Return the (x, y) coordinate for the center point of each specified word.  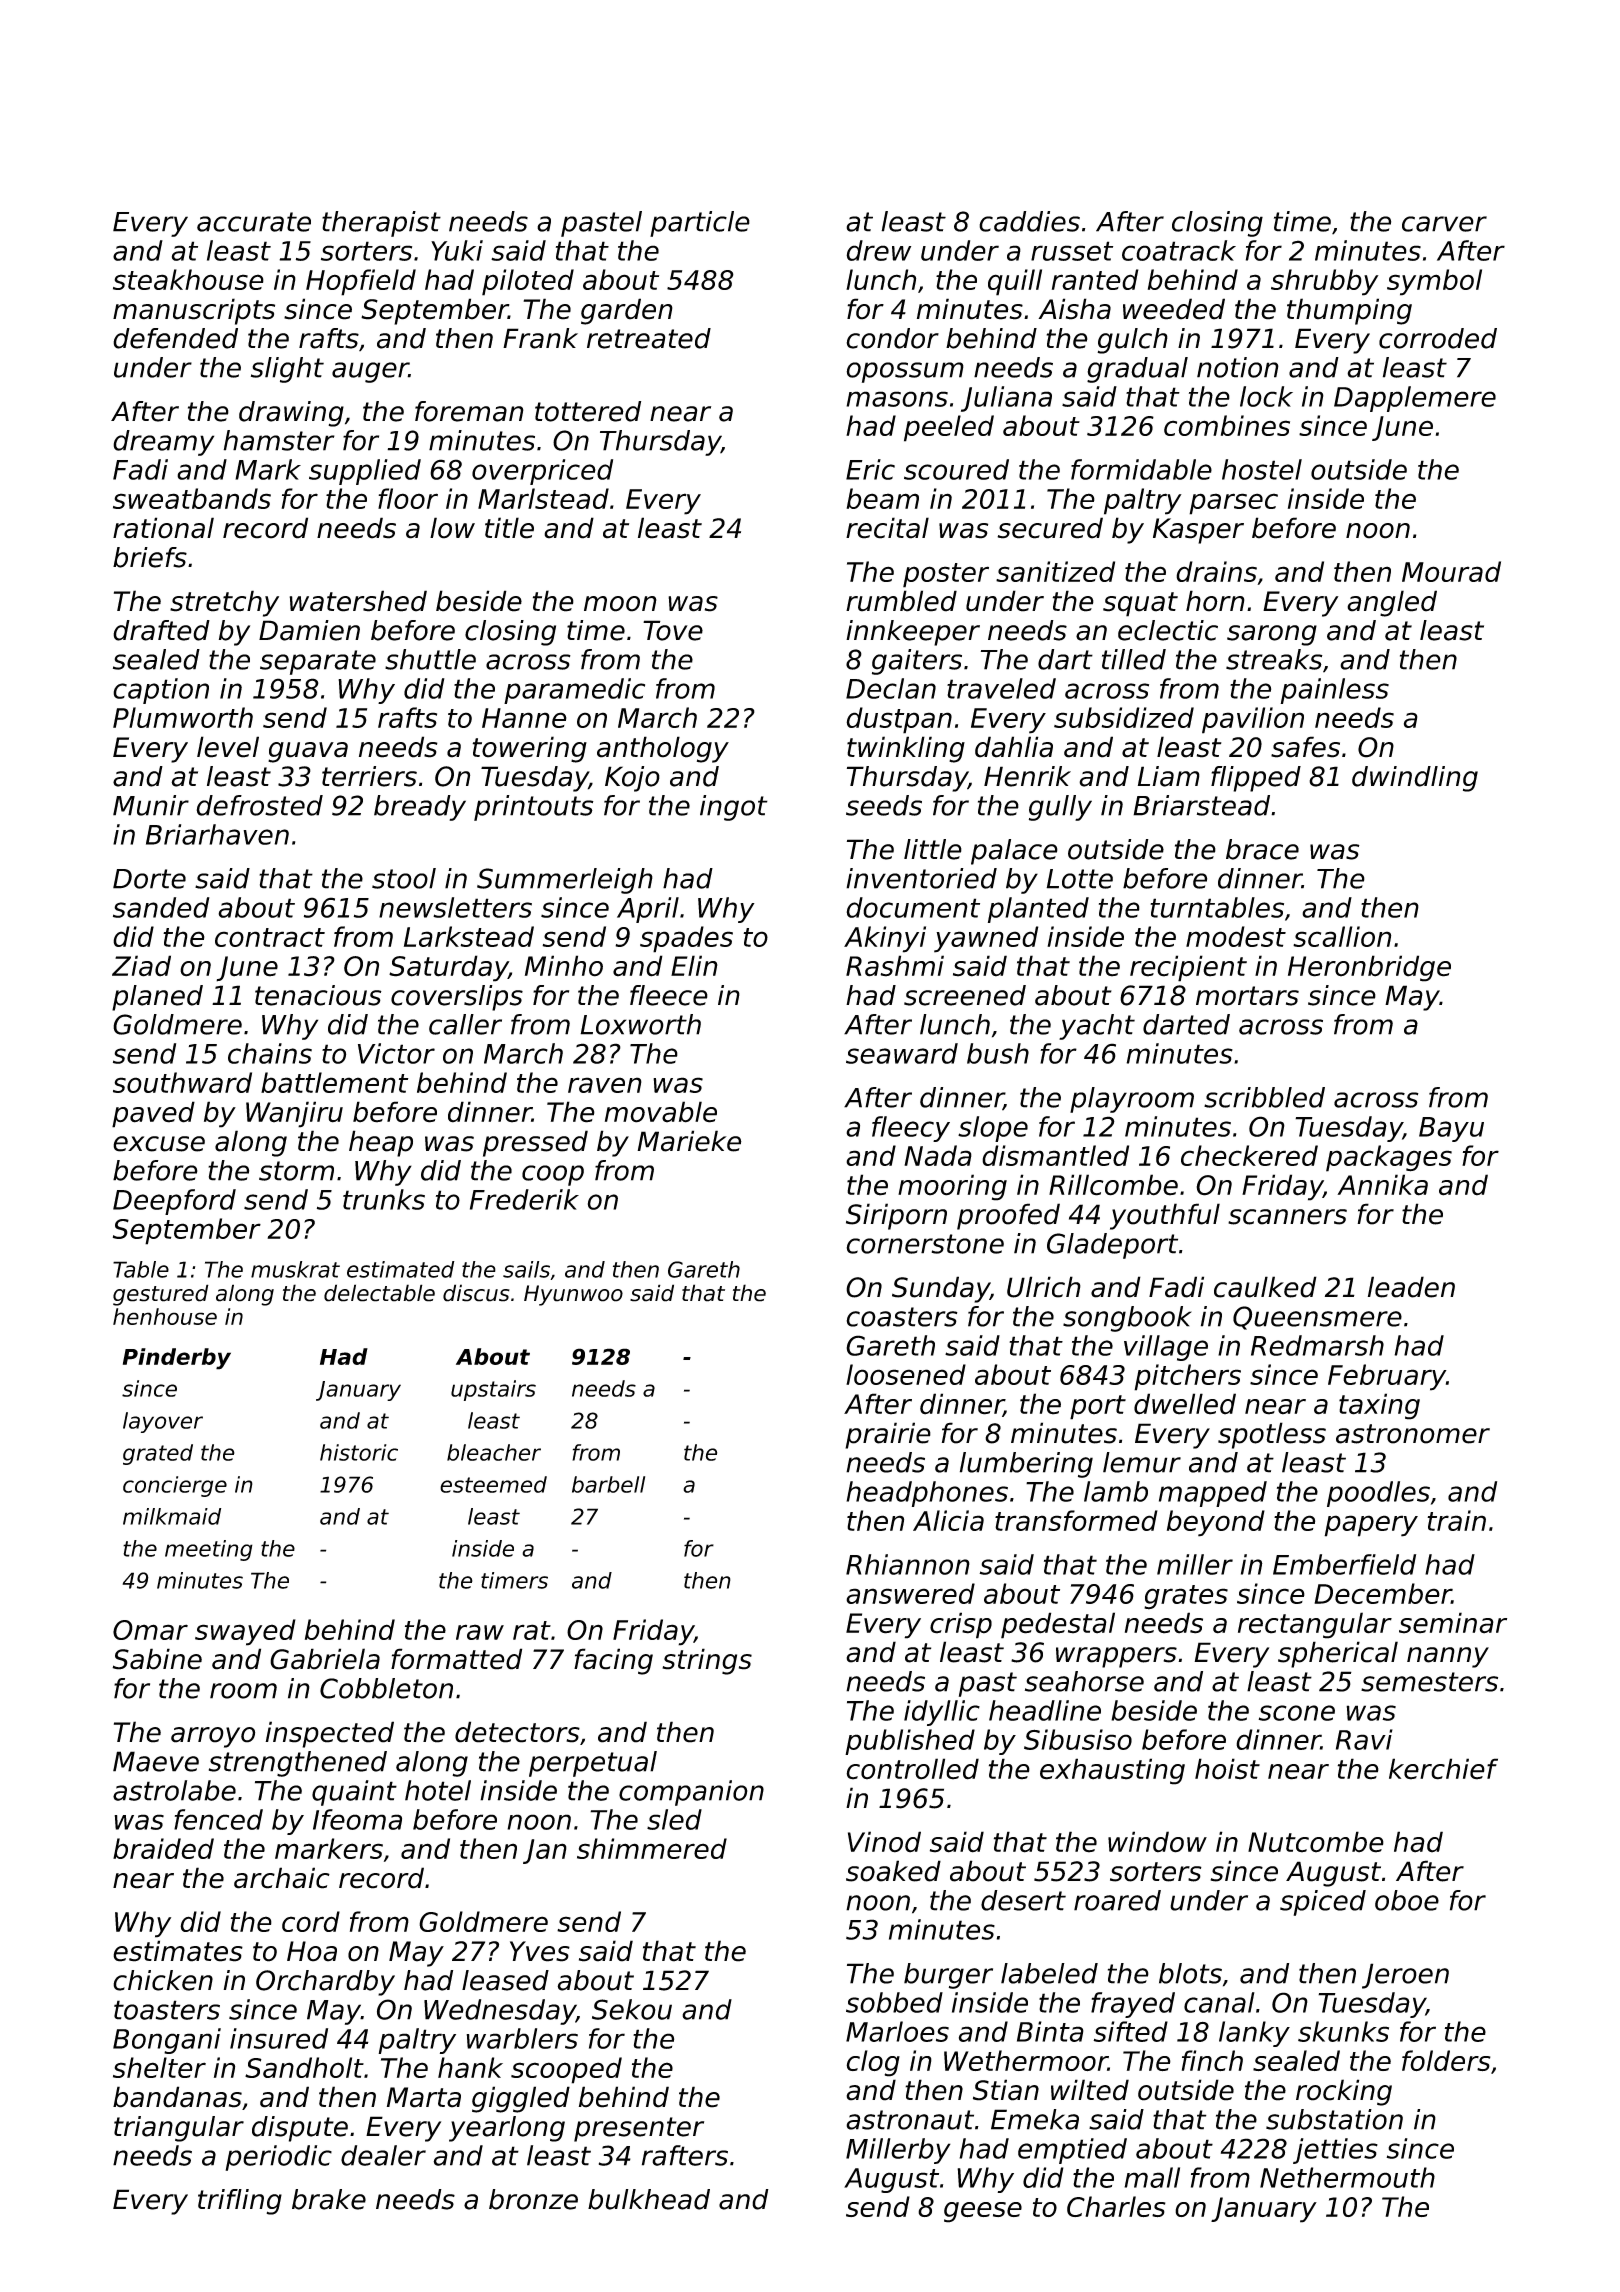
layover (163, 1422)
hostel (1262, 469)
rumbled (901, 601)
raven (605, 1085)
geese (983, 2212)
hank (470, 2067)
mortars (1247, 996)
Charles (1116, 2206)
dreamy (163, 443)
